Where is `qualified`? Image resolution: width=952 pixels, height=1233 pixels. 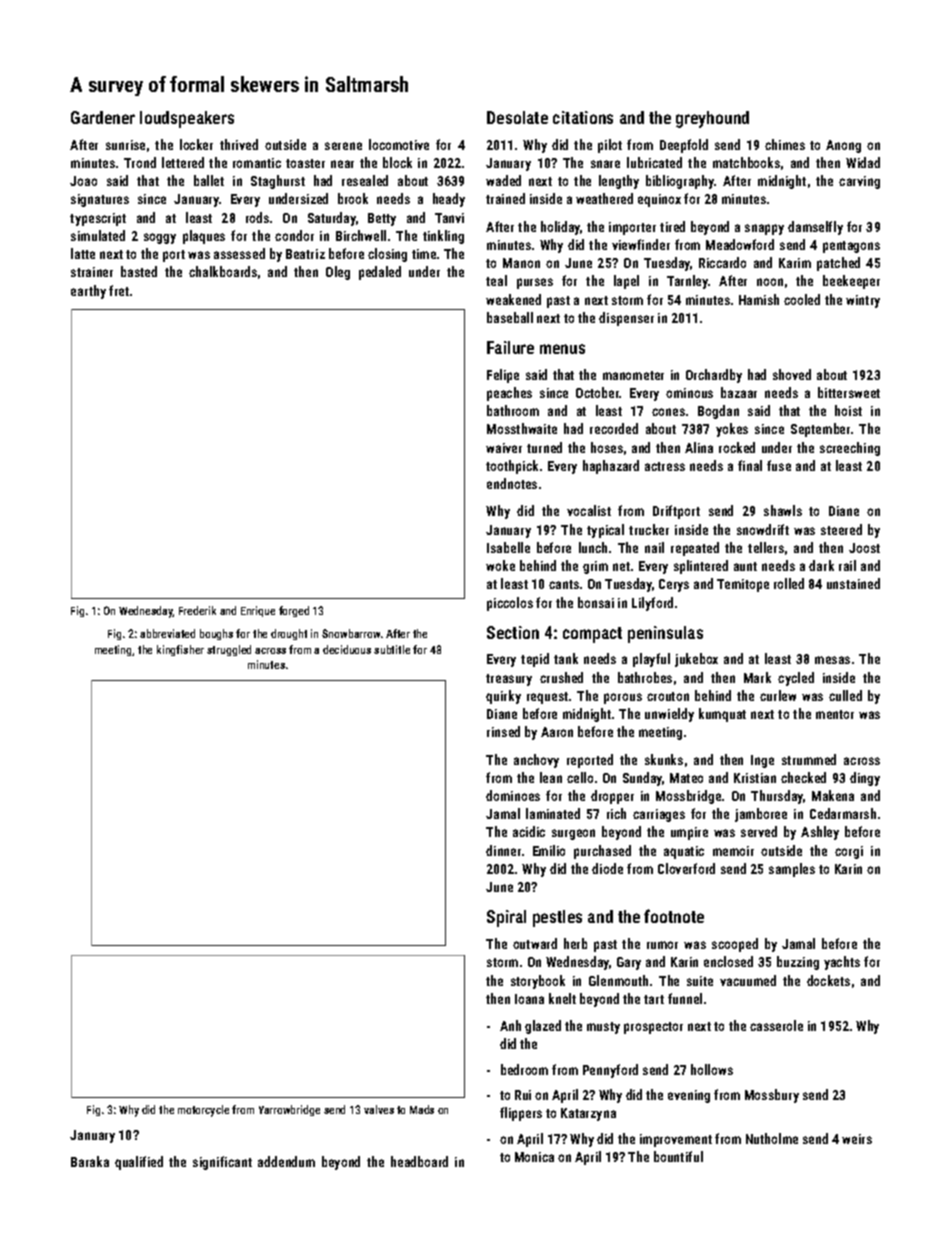 qualified is located at coordinates (139, 1163).
